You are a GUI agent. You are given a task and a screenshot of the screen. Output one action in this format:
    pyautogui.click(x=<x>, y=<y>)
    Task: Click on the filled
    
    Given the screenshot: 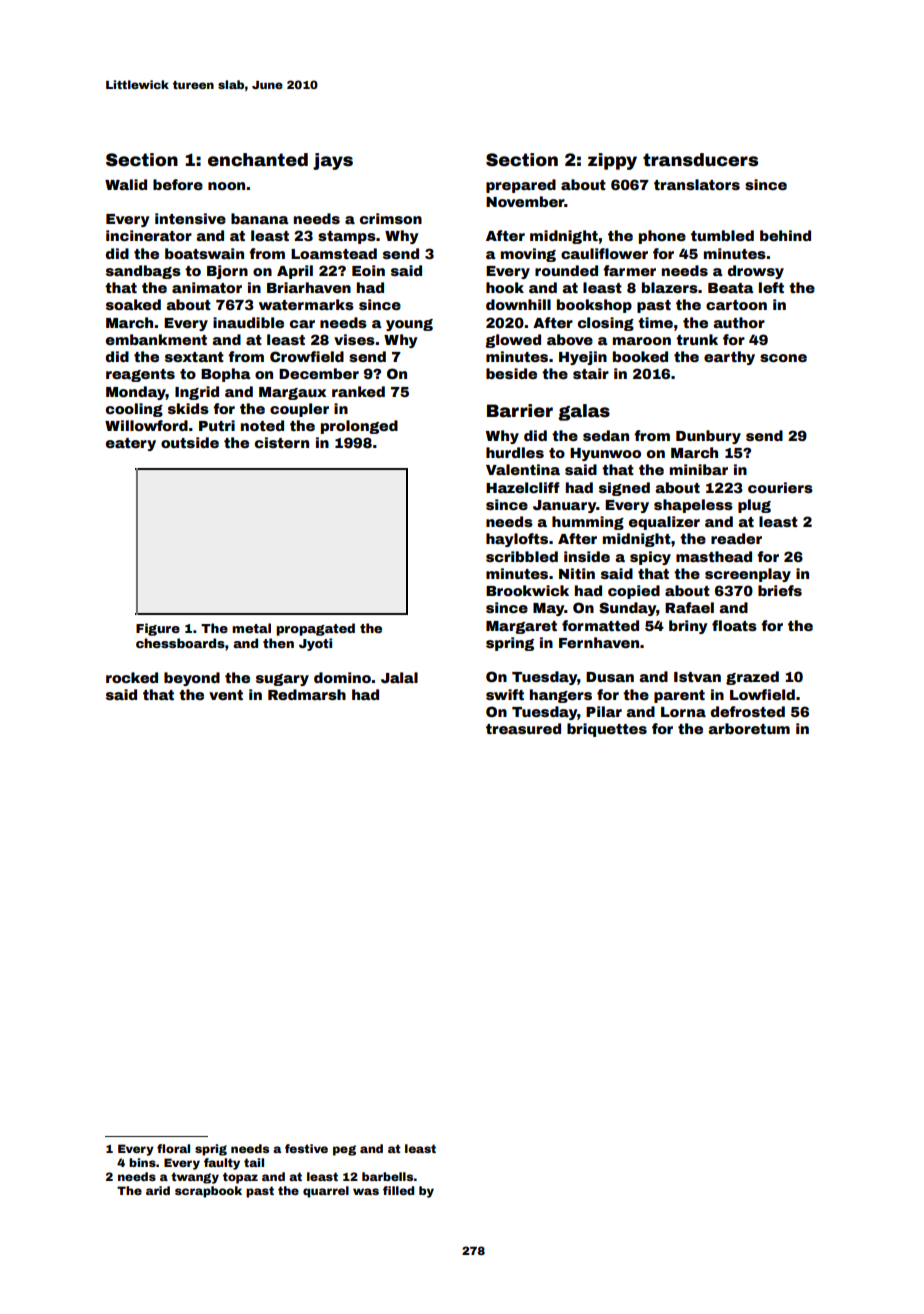 What is the action you would take?
    pyautogui.click(x=398, y=1190)
